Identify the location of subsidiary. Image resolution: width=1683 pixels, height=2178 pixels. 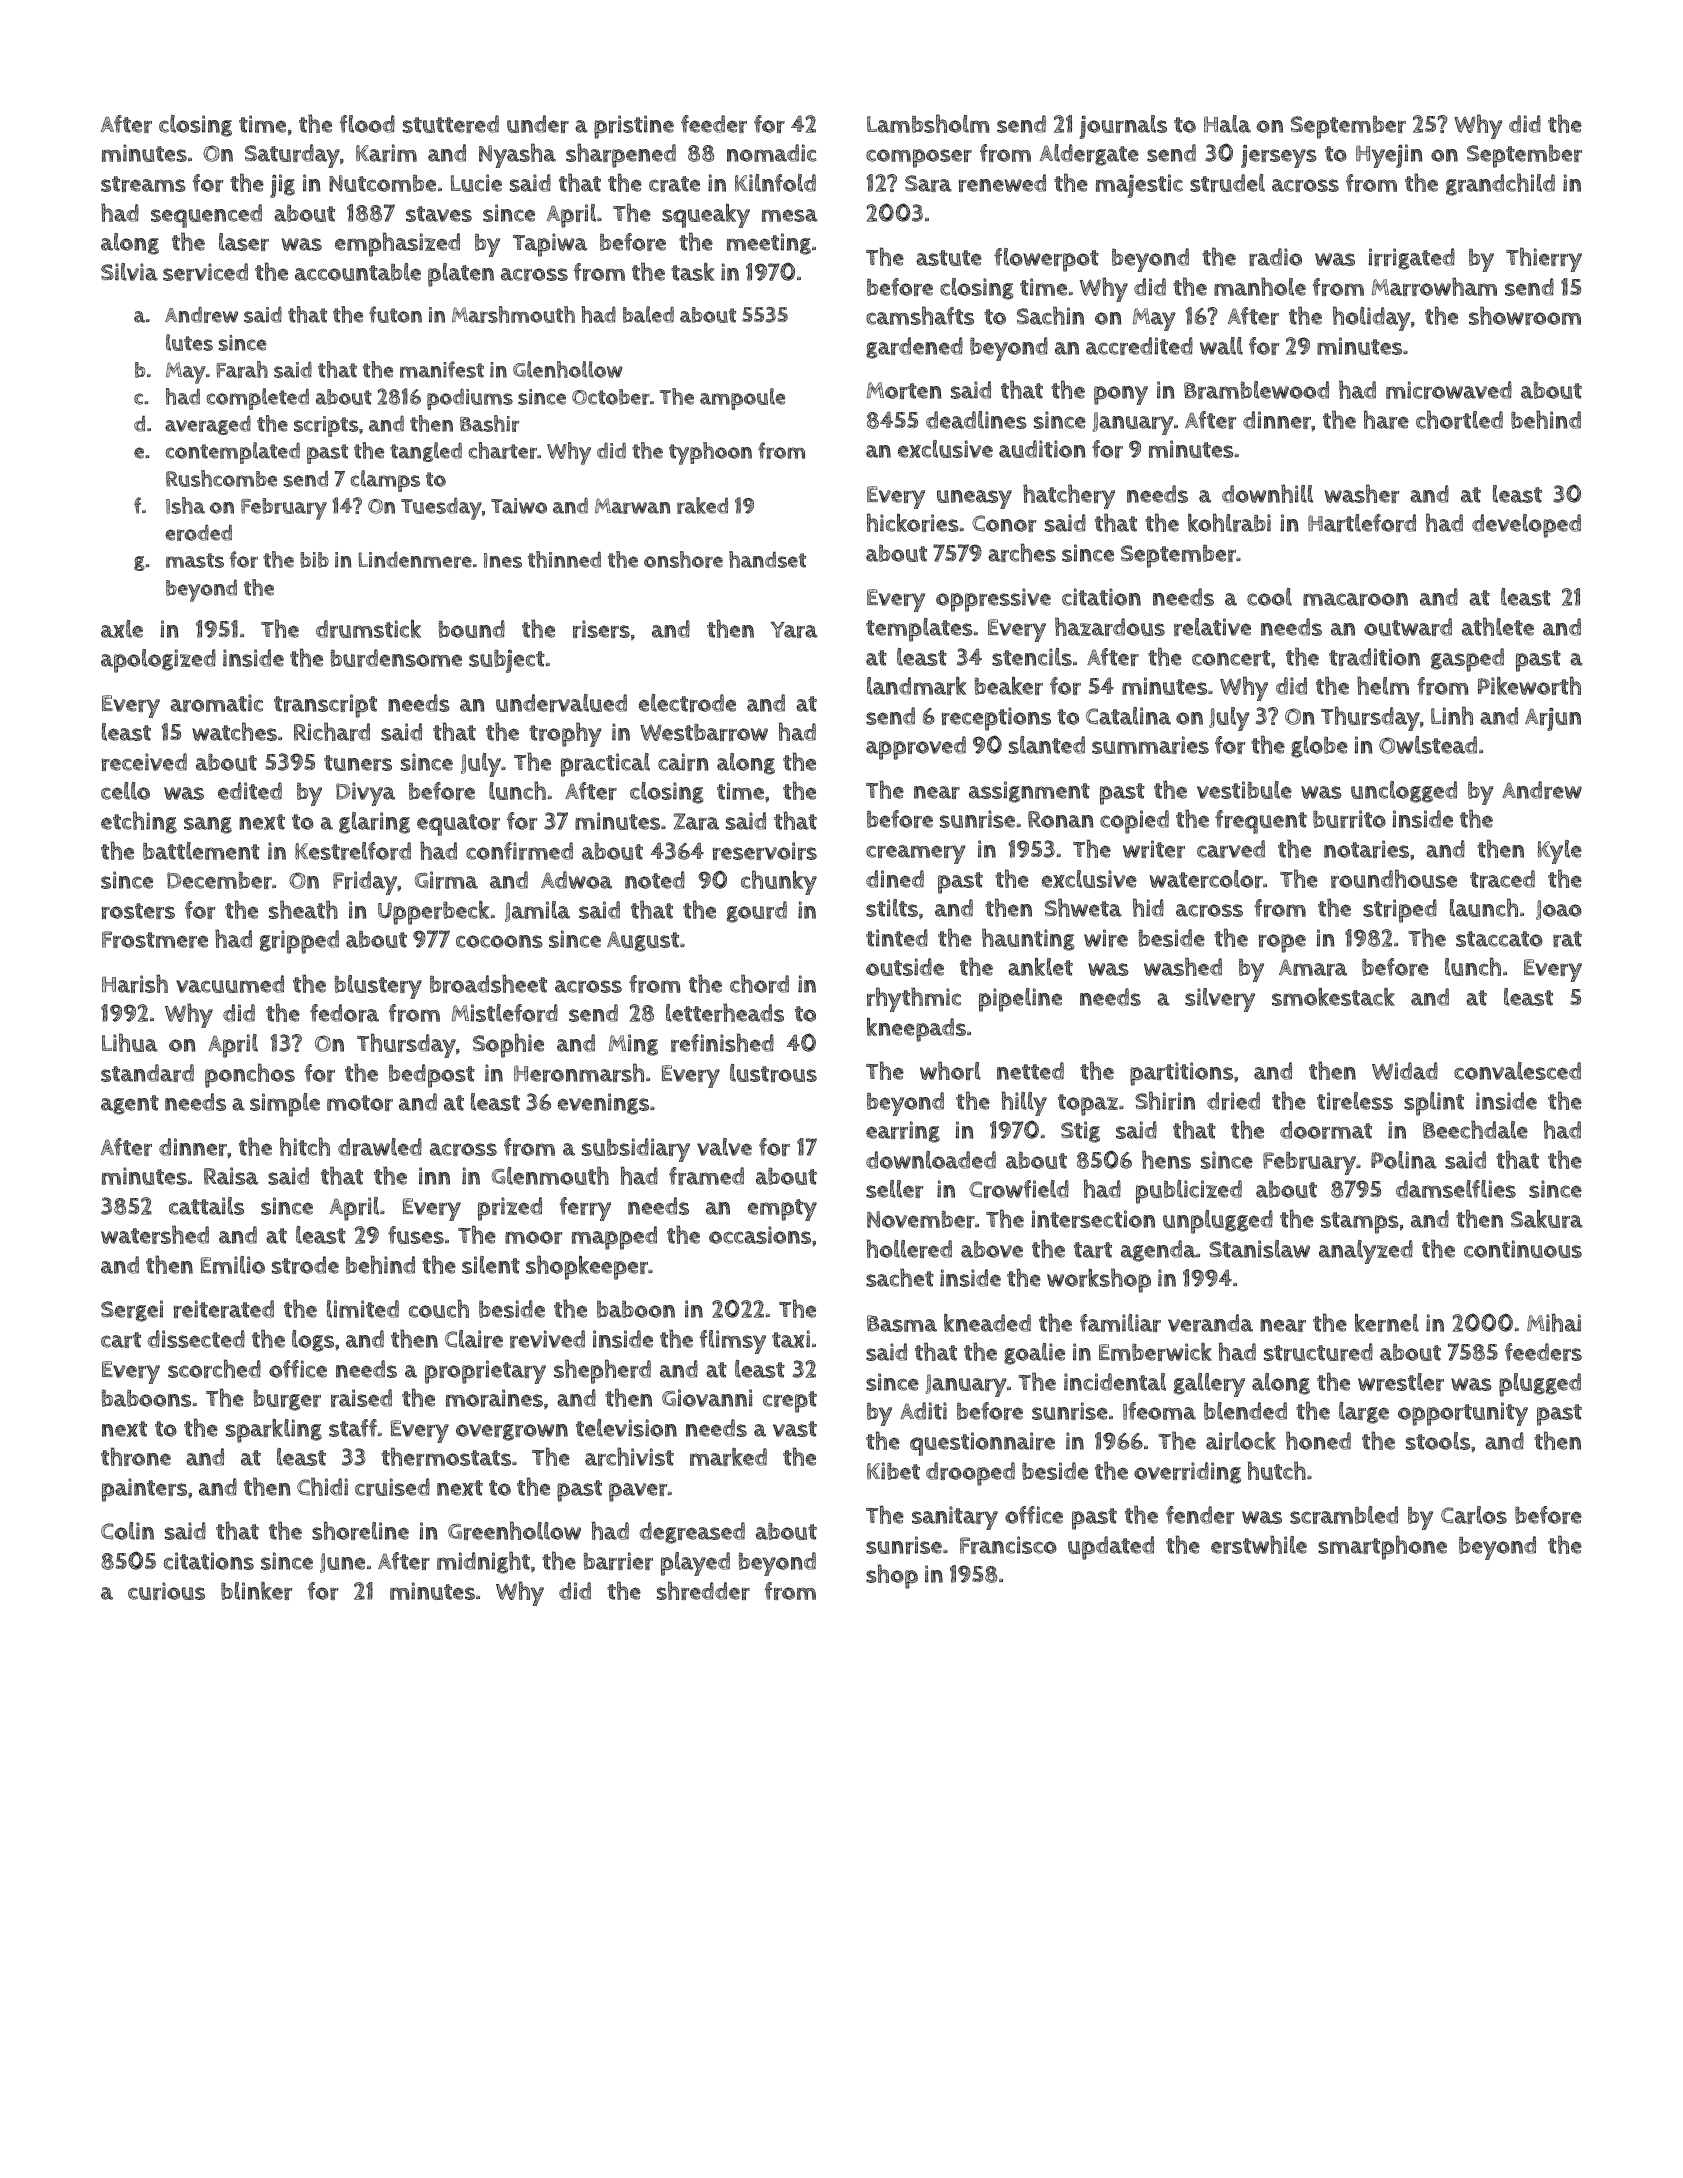
(636, 1150).
